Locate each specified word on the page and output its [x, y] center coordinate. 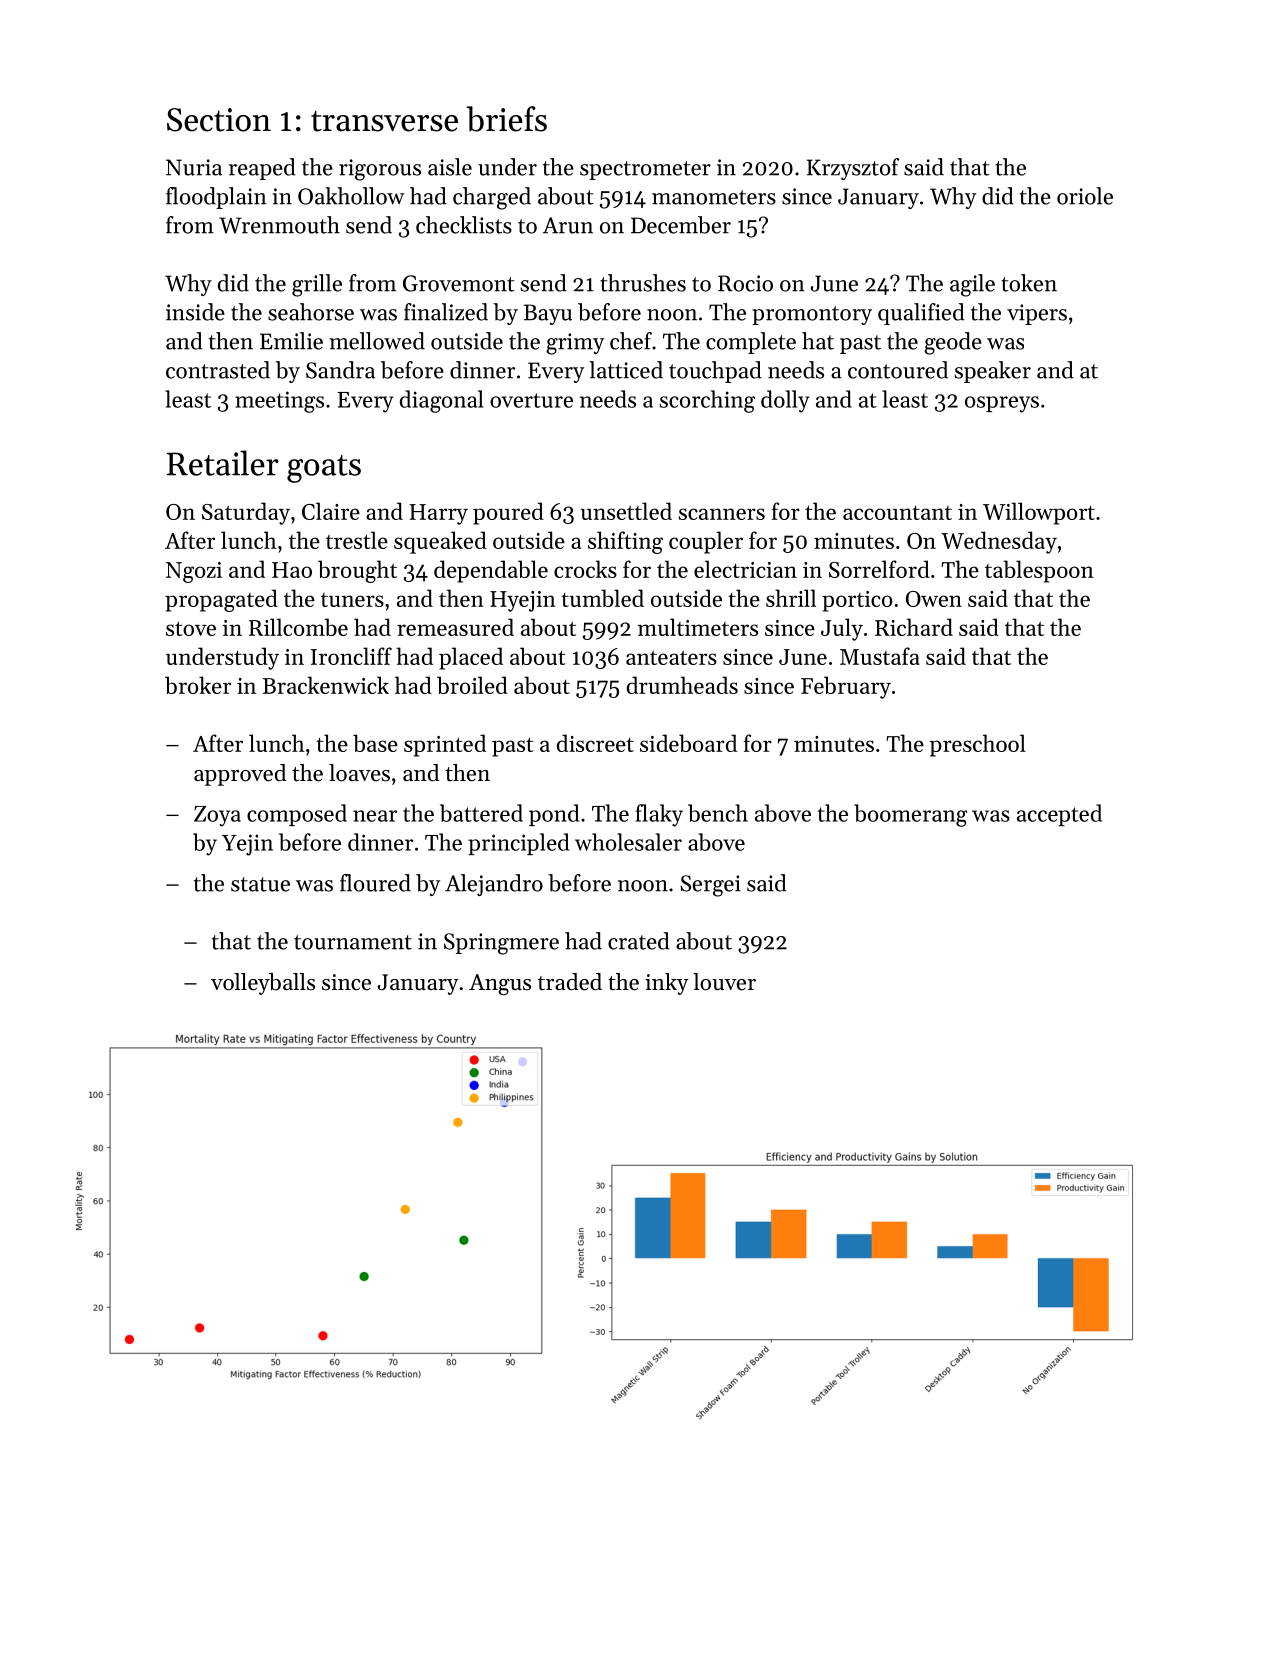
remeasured [455, 627]
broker [198, 685]
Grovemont [459, 283]
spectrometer [645, 170]
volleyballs [263, 984]
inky [667, 984]
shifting [625, 542]
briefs [506, 119]
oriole [1085, 196]
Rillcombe [298, 627]
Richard [914, 627]
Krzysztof [853, 169]
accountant [897, 513]
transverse [384, 121]
